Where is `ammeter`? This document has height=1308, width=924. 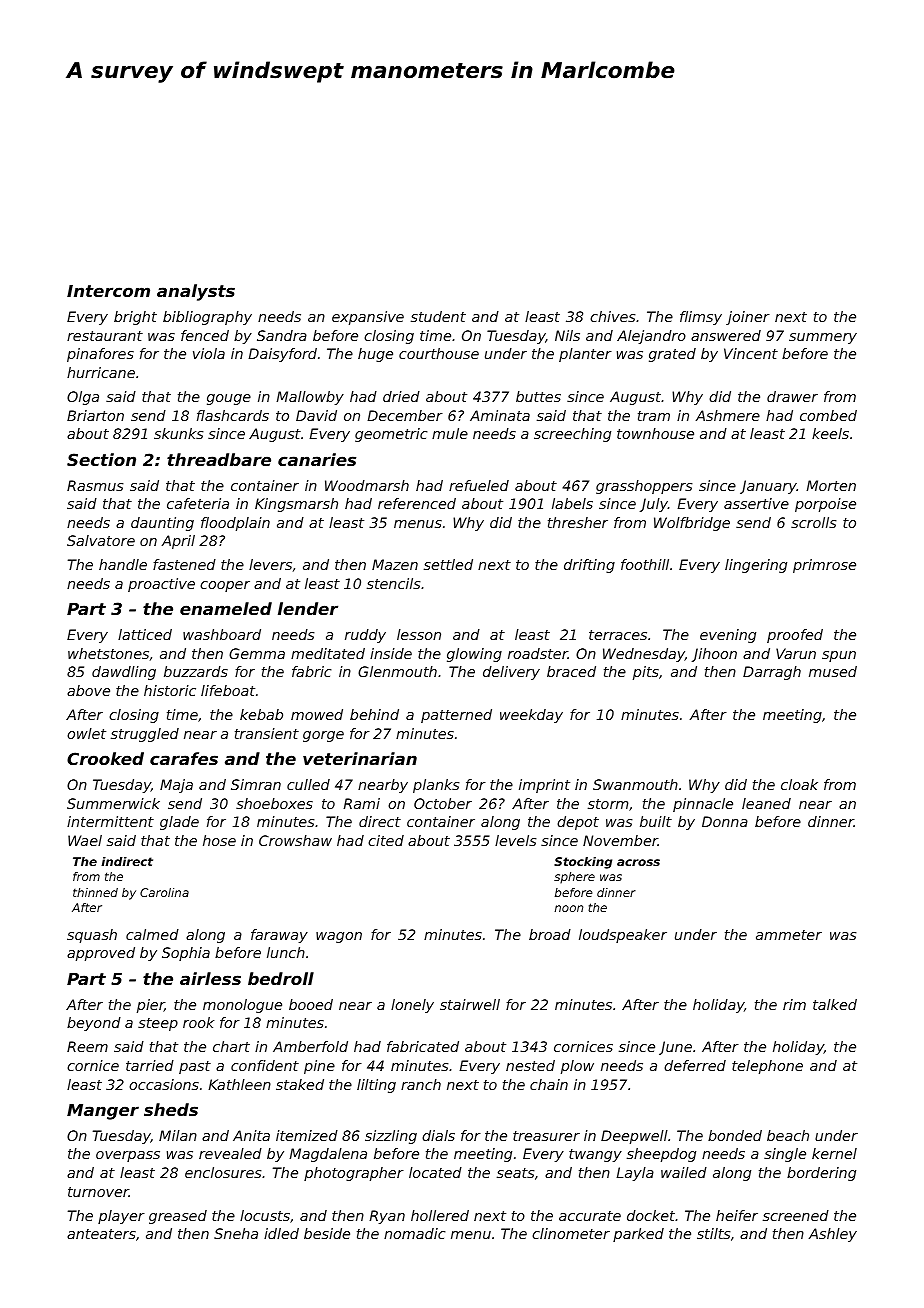
ammeter is located at coordinates (789, 935).
